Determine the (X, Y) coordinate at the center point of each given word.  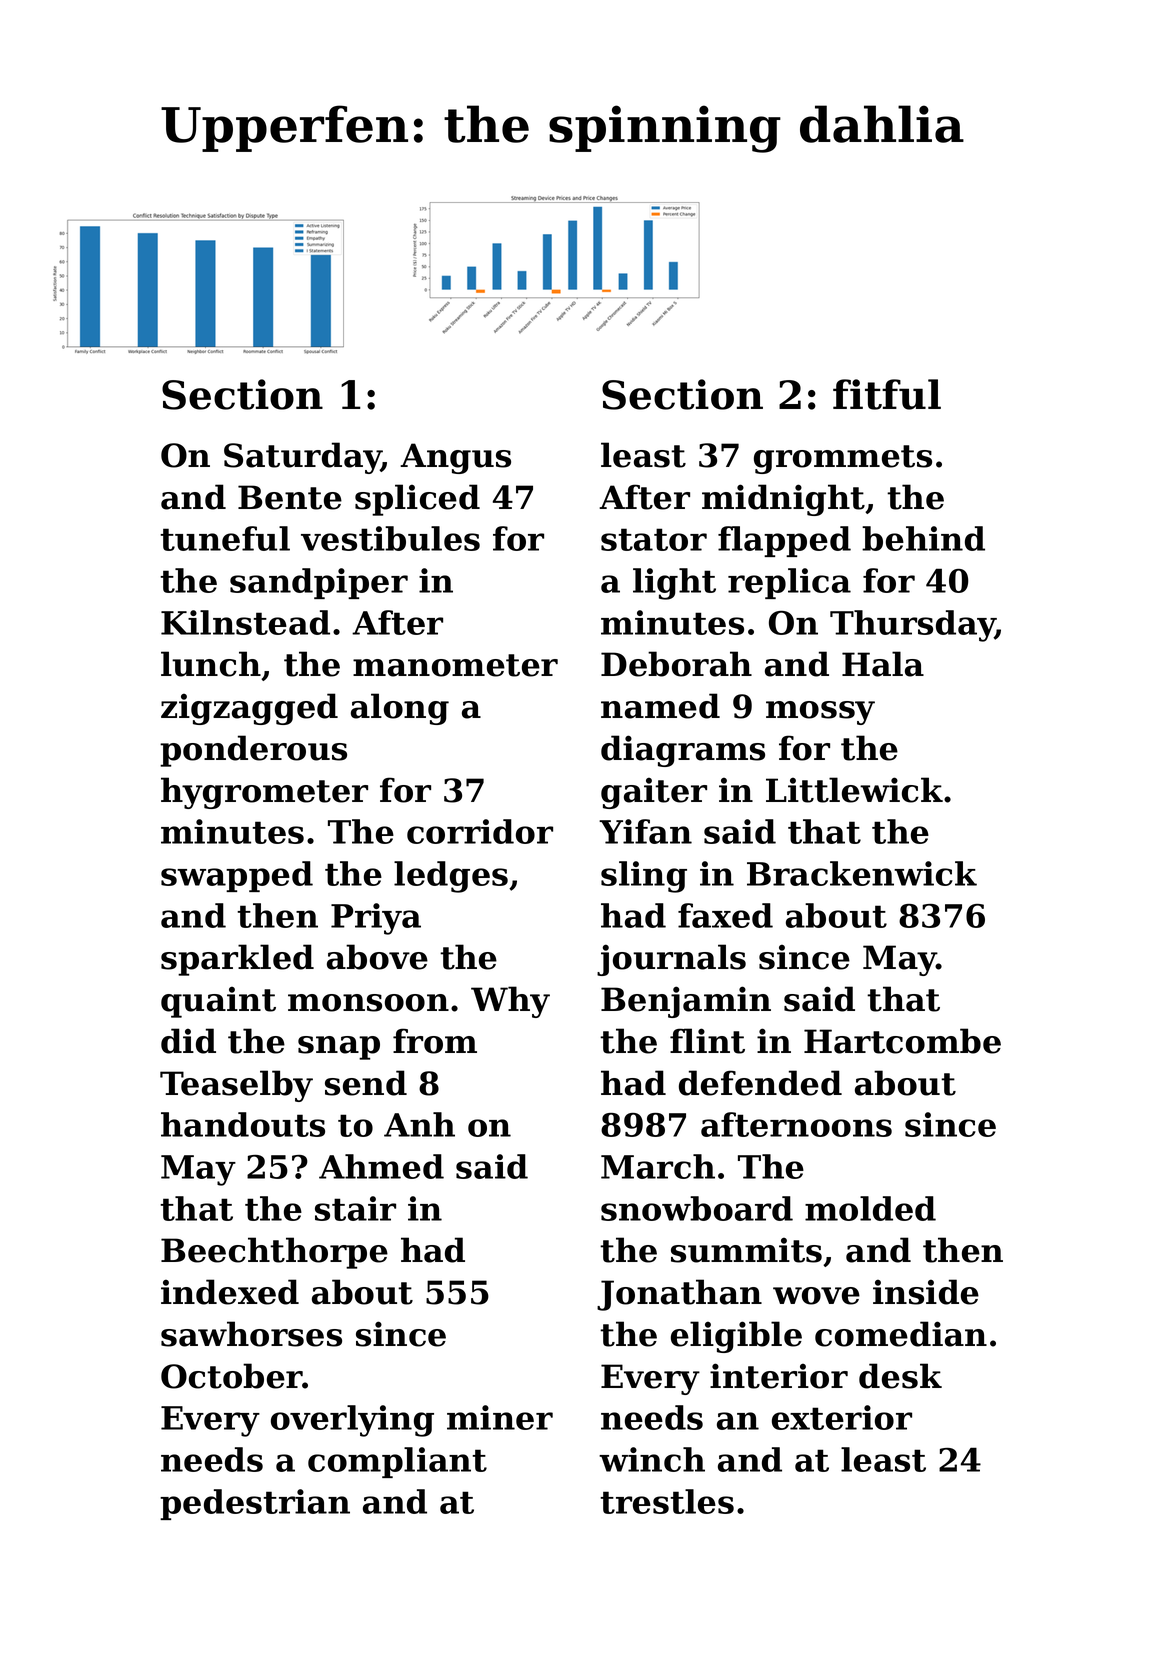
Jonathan (679, 1295)
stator (654, 539)
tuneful (225, 538)
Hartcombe (902, 1041)
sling (644, 877)
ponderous (253, 751)
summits (746, 1250)
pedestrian (255, 1504)
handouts (243, 1124)
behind (923, 538)
